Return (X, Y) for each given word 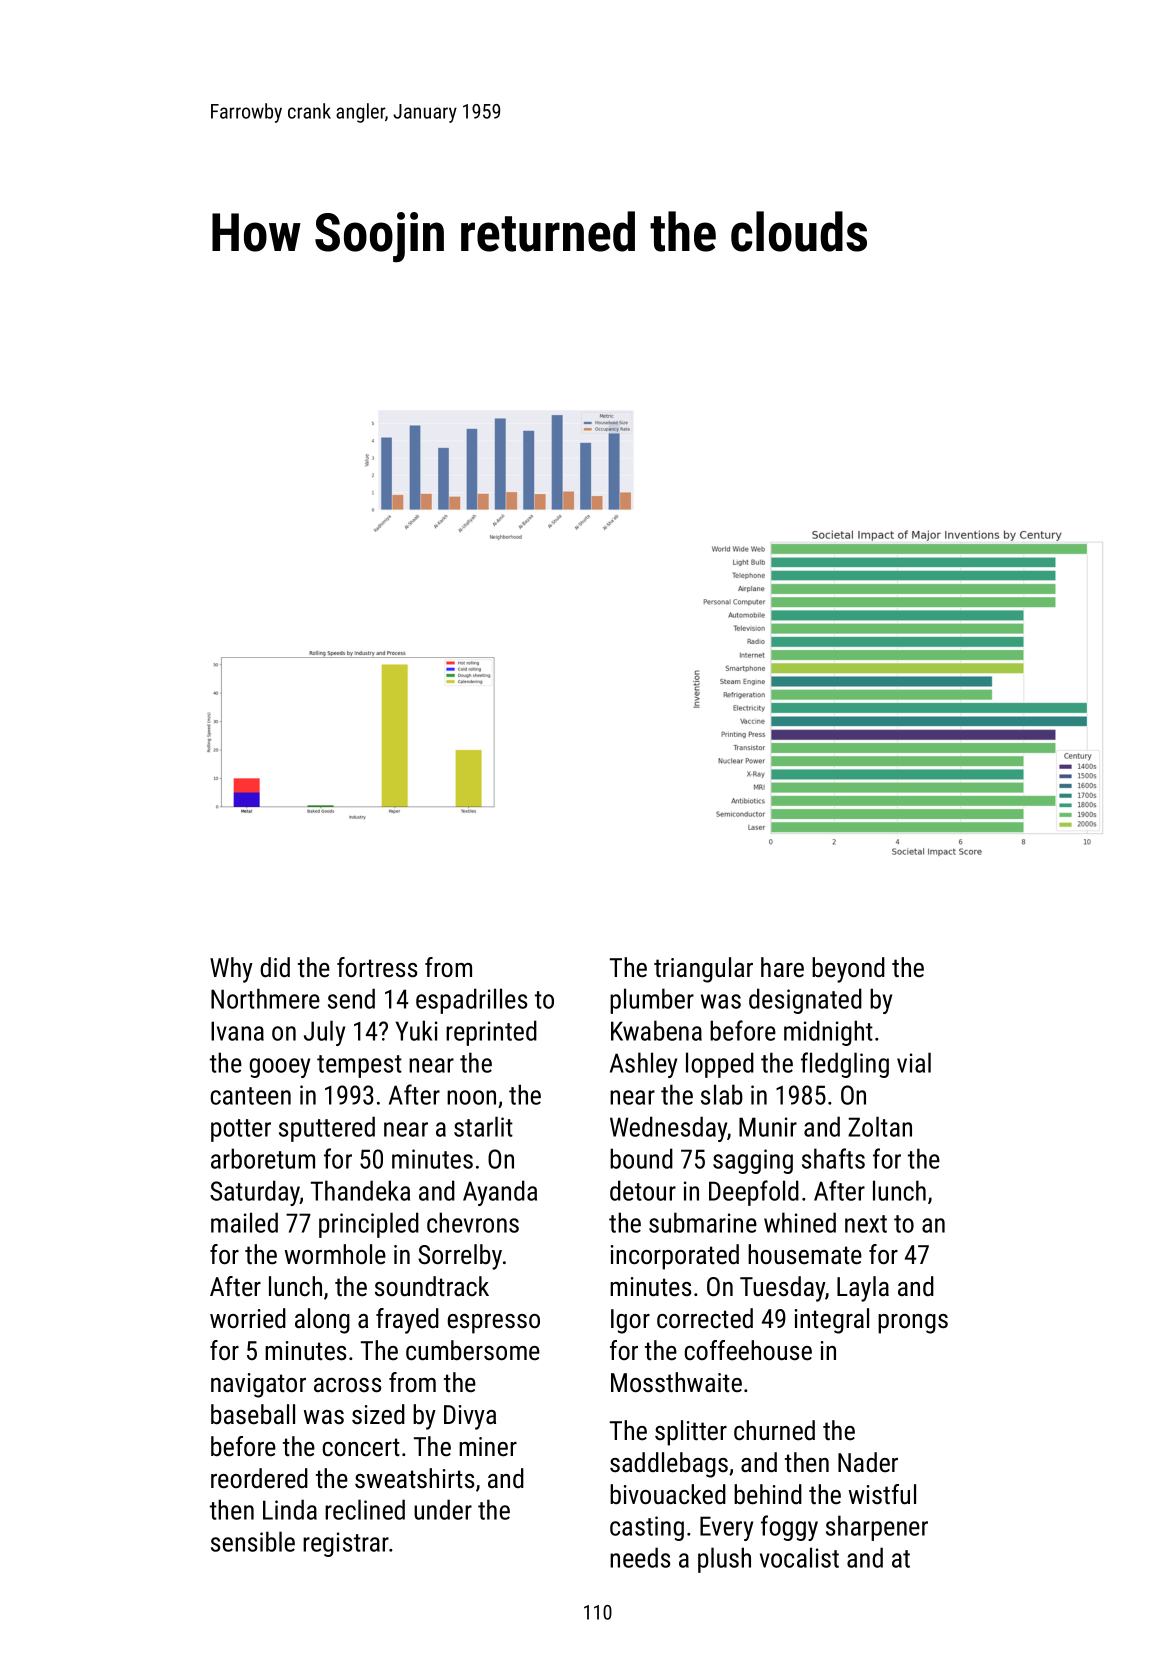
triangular (703, 970)
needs (640, 1557)
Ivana (237, 1031)
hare (782, 967)
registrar (346, 1544)
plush (724, 1560)
